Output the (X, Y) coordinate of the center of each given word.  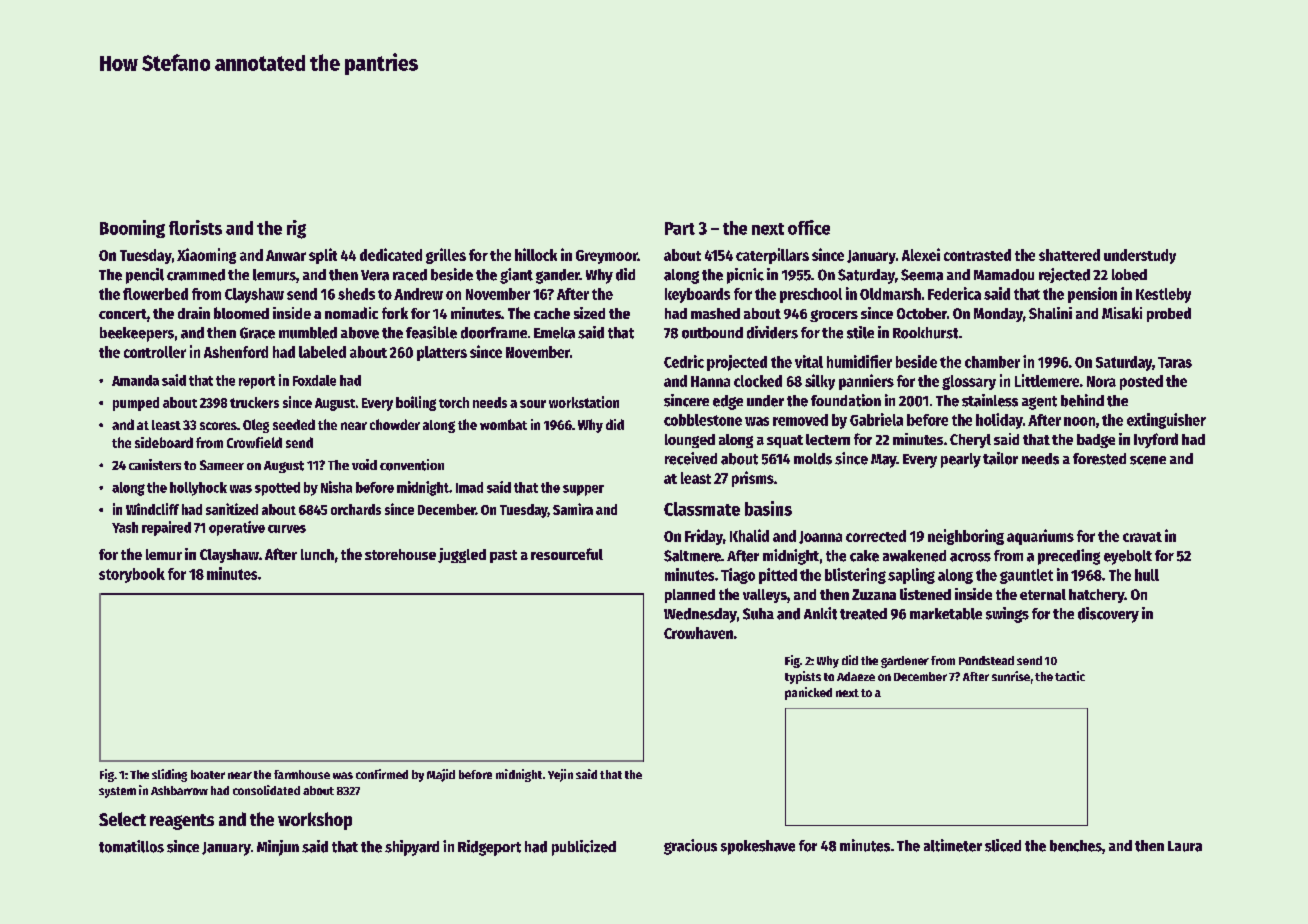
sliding (169, 775)
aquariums (1040, 537)
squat (785, 441)
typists (803, 677)
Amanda (135, 380)
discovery (1108, 615)
